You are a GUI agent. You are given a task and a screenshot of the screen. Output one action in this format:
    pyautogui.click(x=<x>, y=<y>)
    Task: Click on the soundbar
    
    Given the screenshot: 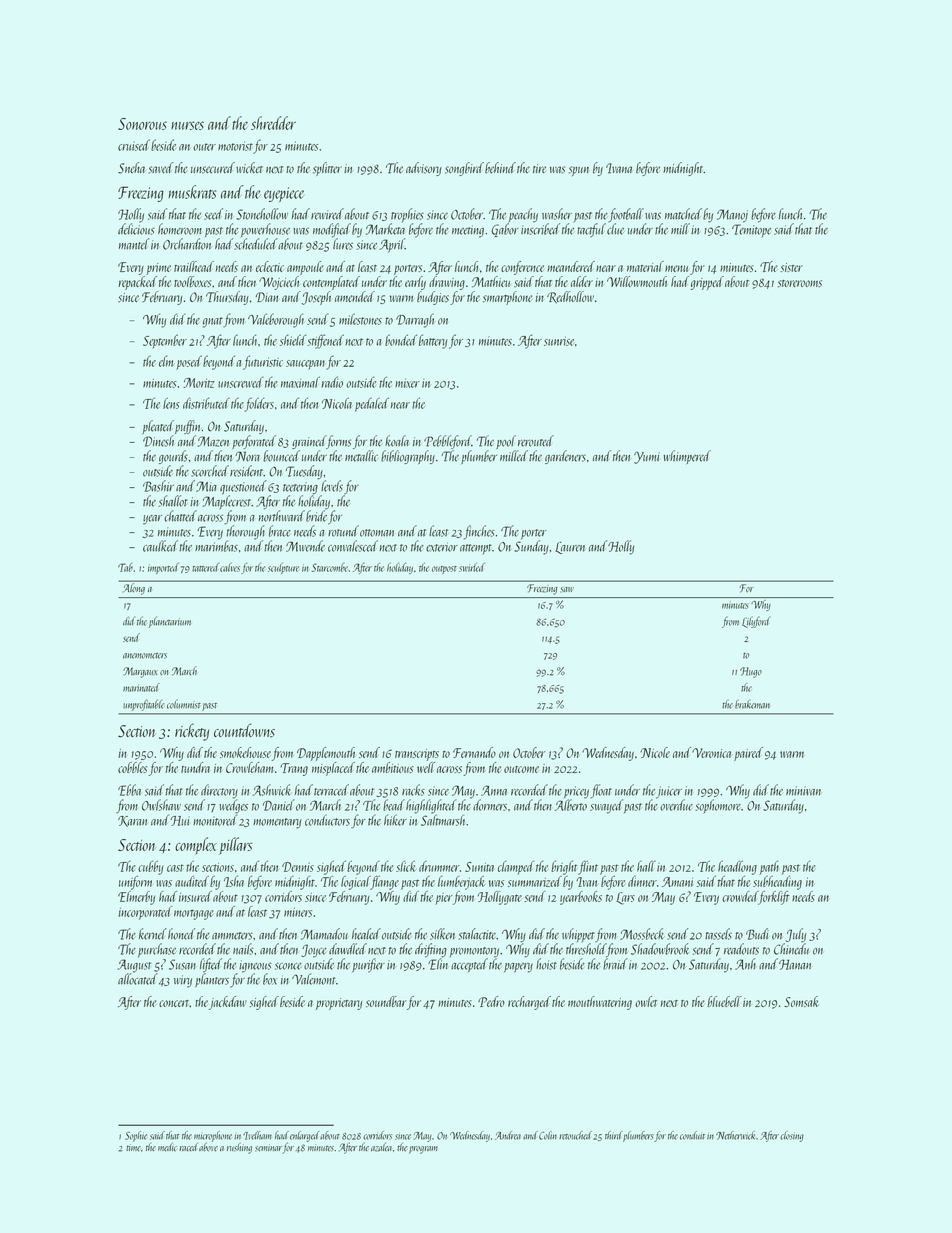 What is the action you would take?
    pyautogui.click(x=386, y=1001)
